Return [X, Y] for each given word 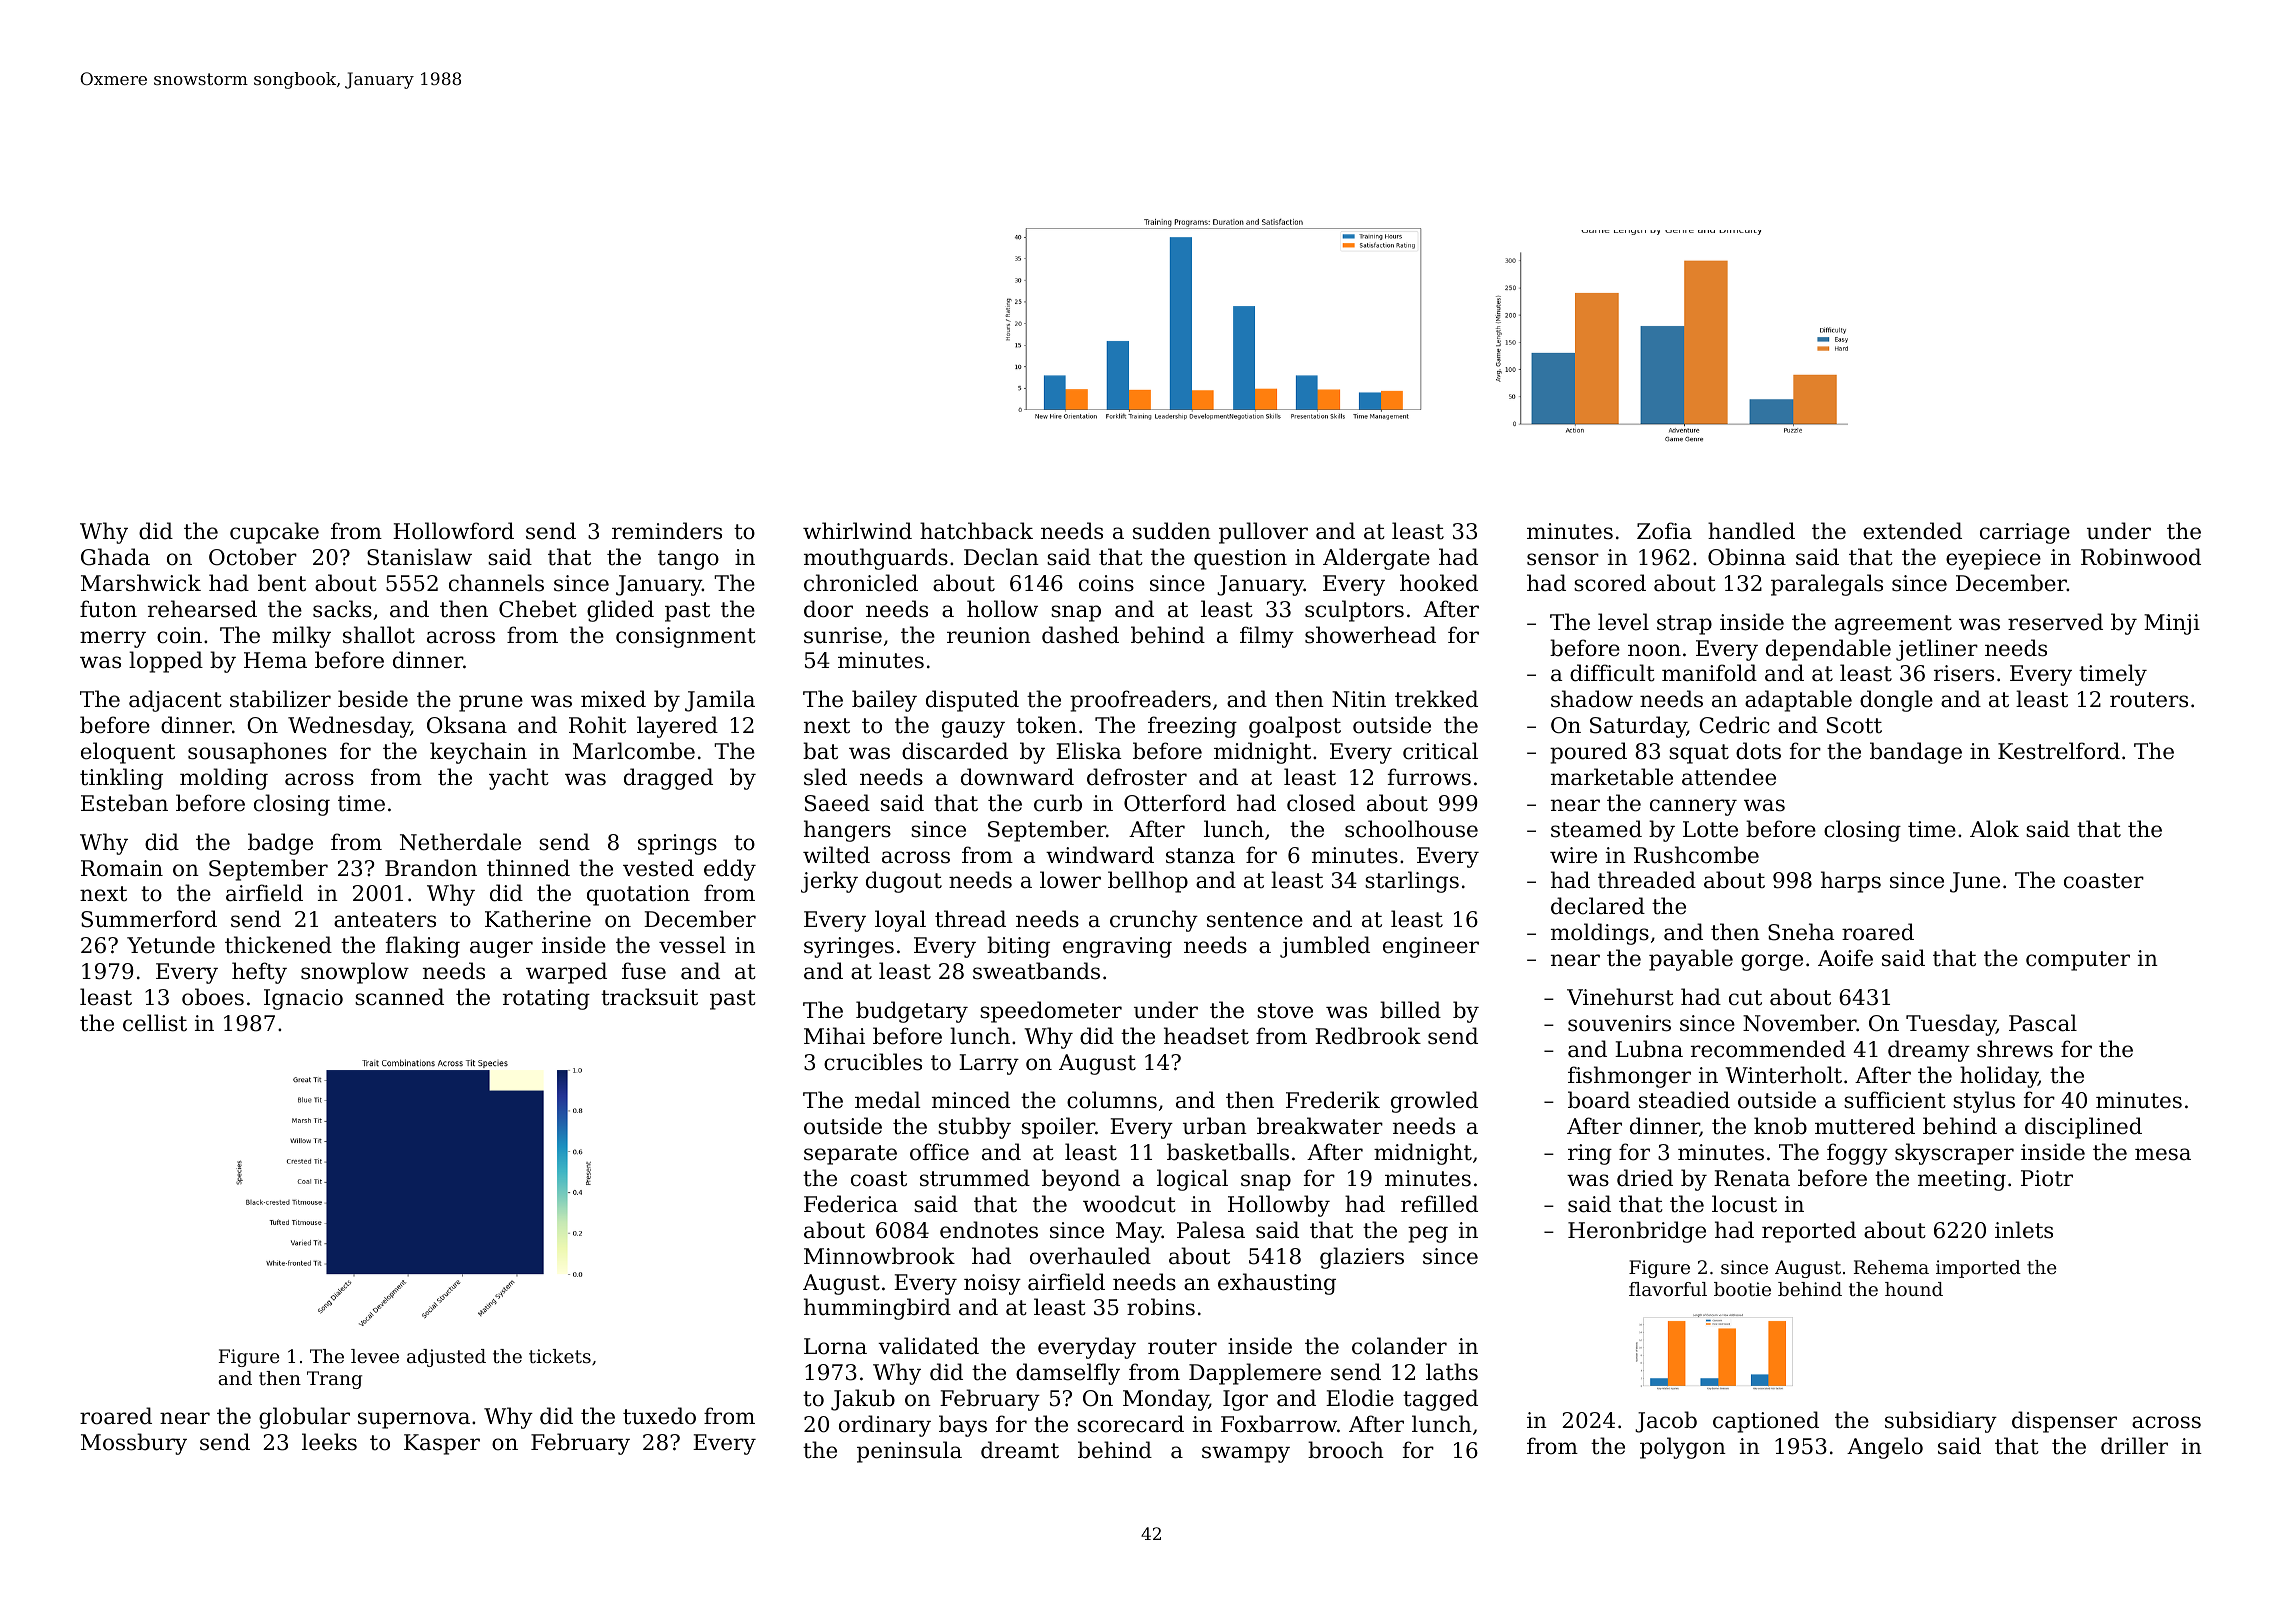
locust [1744, 1204]
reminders [667, 531]
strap [1684, 625]
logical [1192, 1180]
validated [928, 1346]
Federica [851, 1204]
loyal [900, 921]
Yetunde [171, 945]
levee [375, 1356]
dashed [1080, 635]
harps [1851, 882]
